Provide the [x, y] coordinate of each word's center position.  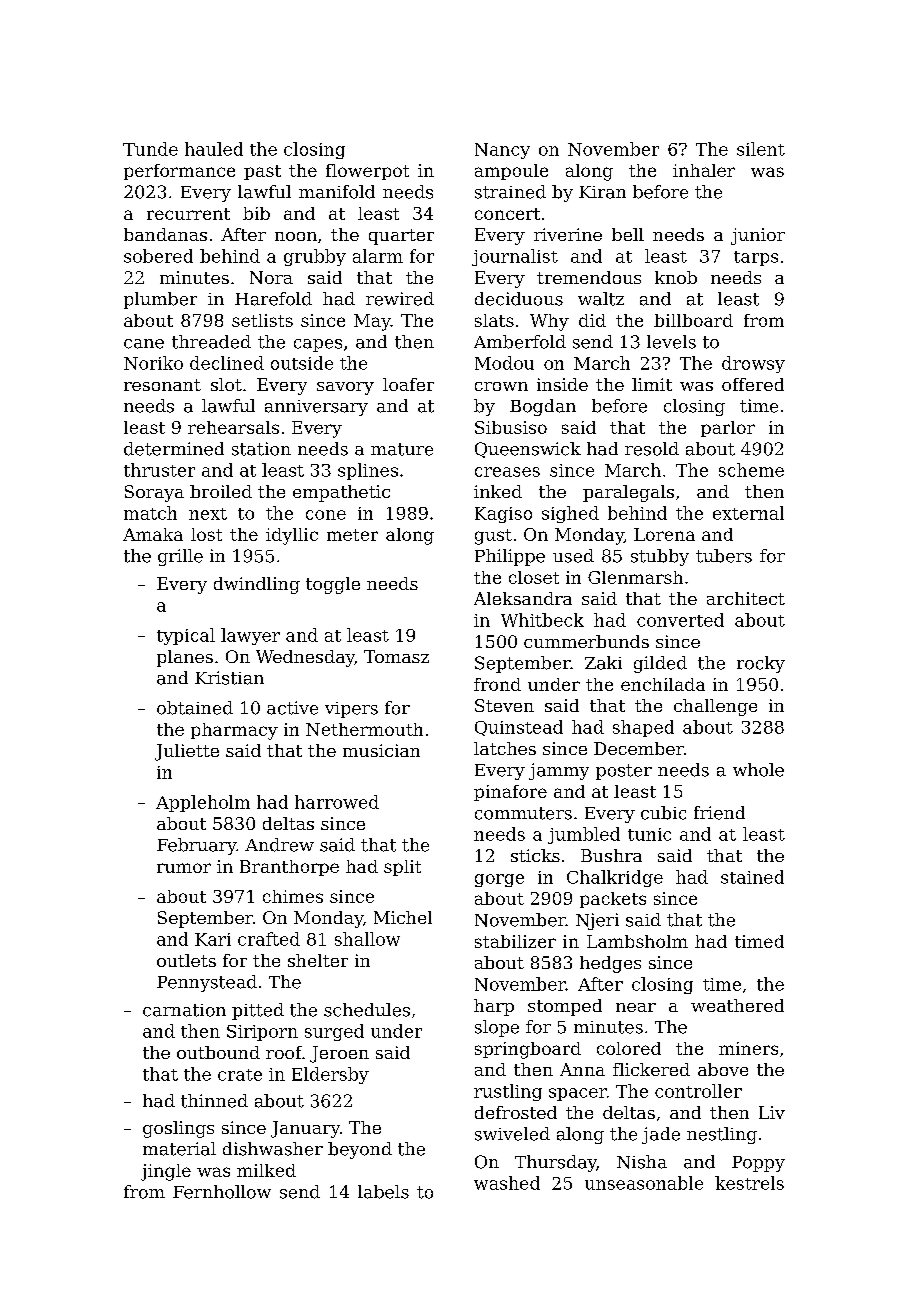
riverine [568, 234]
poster [624, 772]
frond [497, 684]
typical [186, 636]
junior [758, 236]
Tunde [150, 149]
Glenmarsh [635, 577]
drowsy [753, 364]
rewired [400, 299]
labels [383, 1192]
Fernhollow [222, 1192]
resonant [162, 385]
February [196, 846]
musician [381, 750]
